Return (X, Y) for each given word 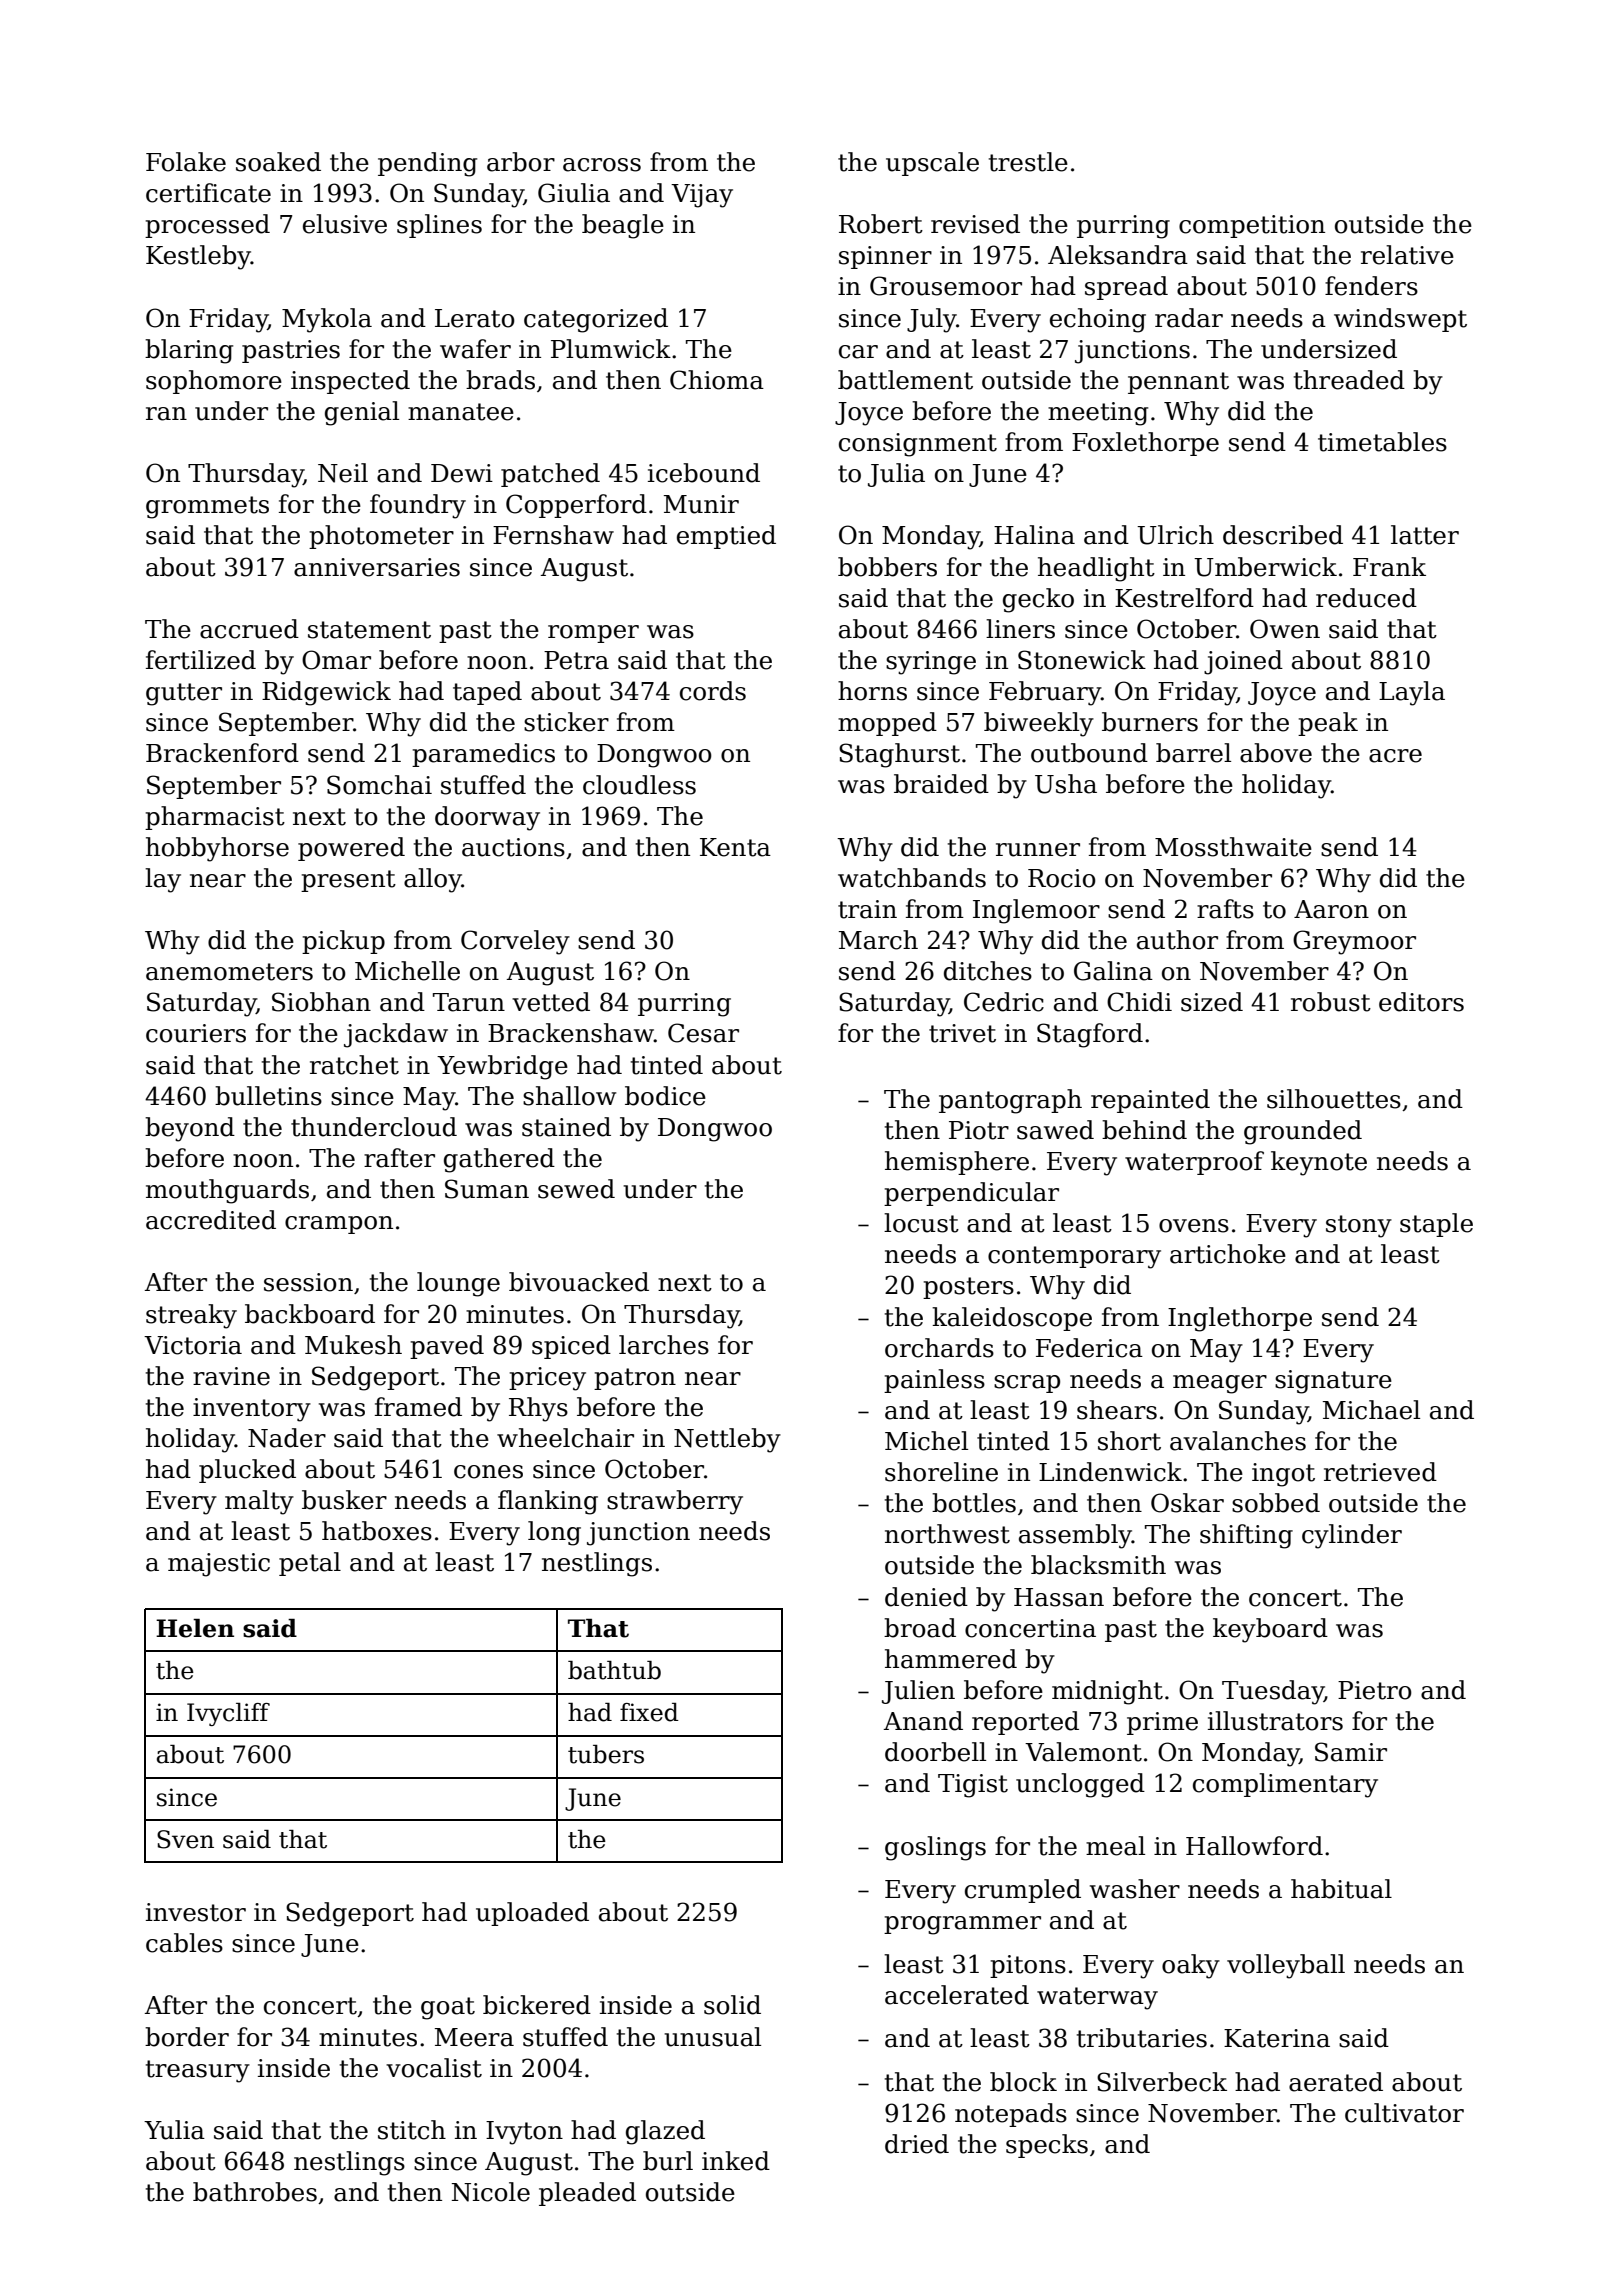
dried (917, 2144)
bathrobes (255, 2192)
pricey (547, 1379)
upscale (932, 164)
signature (1333, 1382)
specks (1047, 2146)
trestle (1028, 162)
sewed (576, 1189)
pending (427, 164)
